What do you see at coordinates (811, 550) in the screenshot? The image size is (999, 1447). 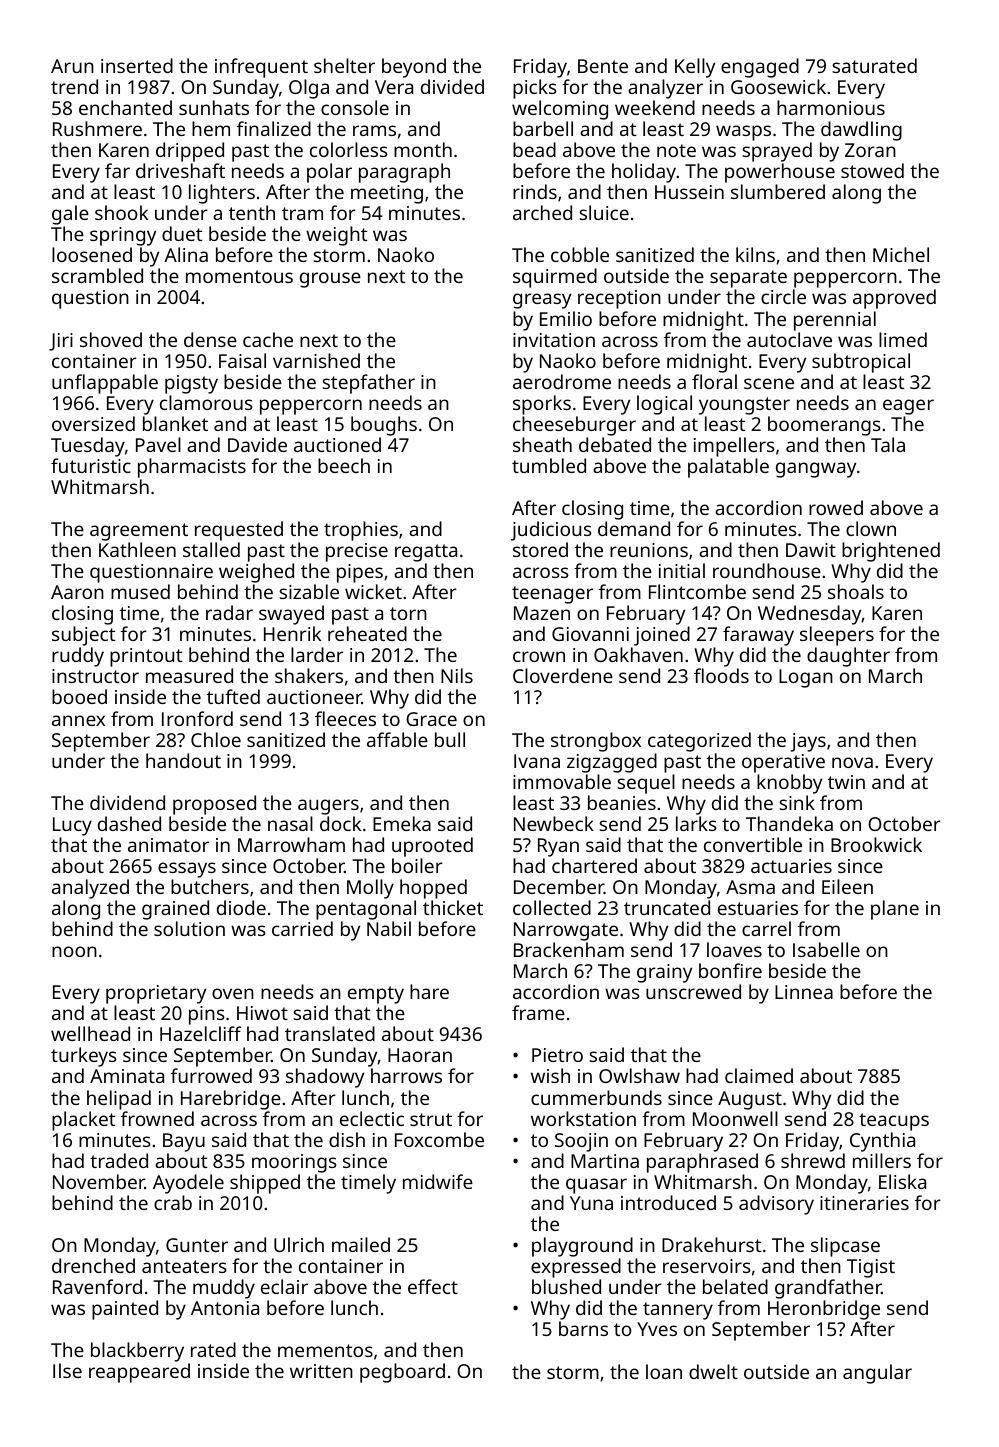 I see `Dawit` at bounding box center [811, 550].
